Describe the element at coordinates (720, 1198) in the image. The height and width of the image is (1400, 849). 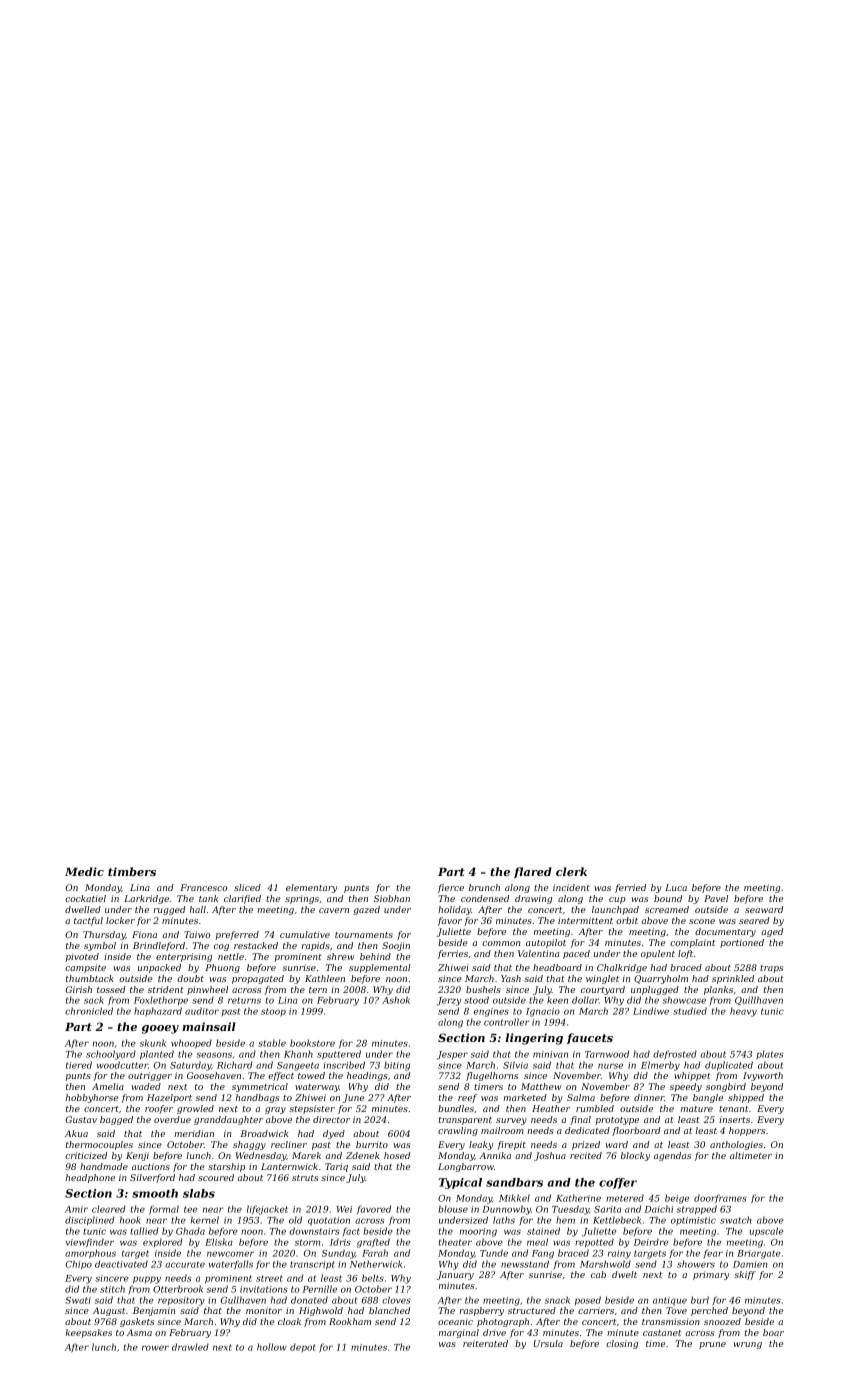
I see `doorframes` at that location.
